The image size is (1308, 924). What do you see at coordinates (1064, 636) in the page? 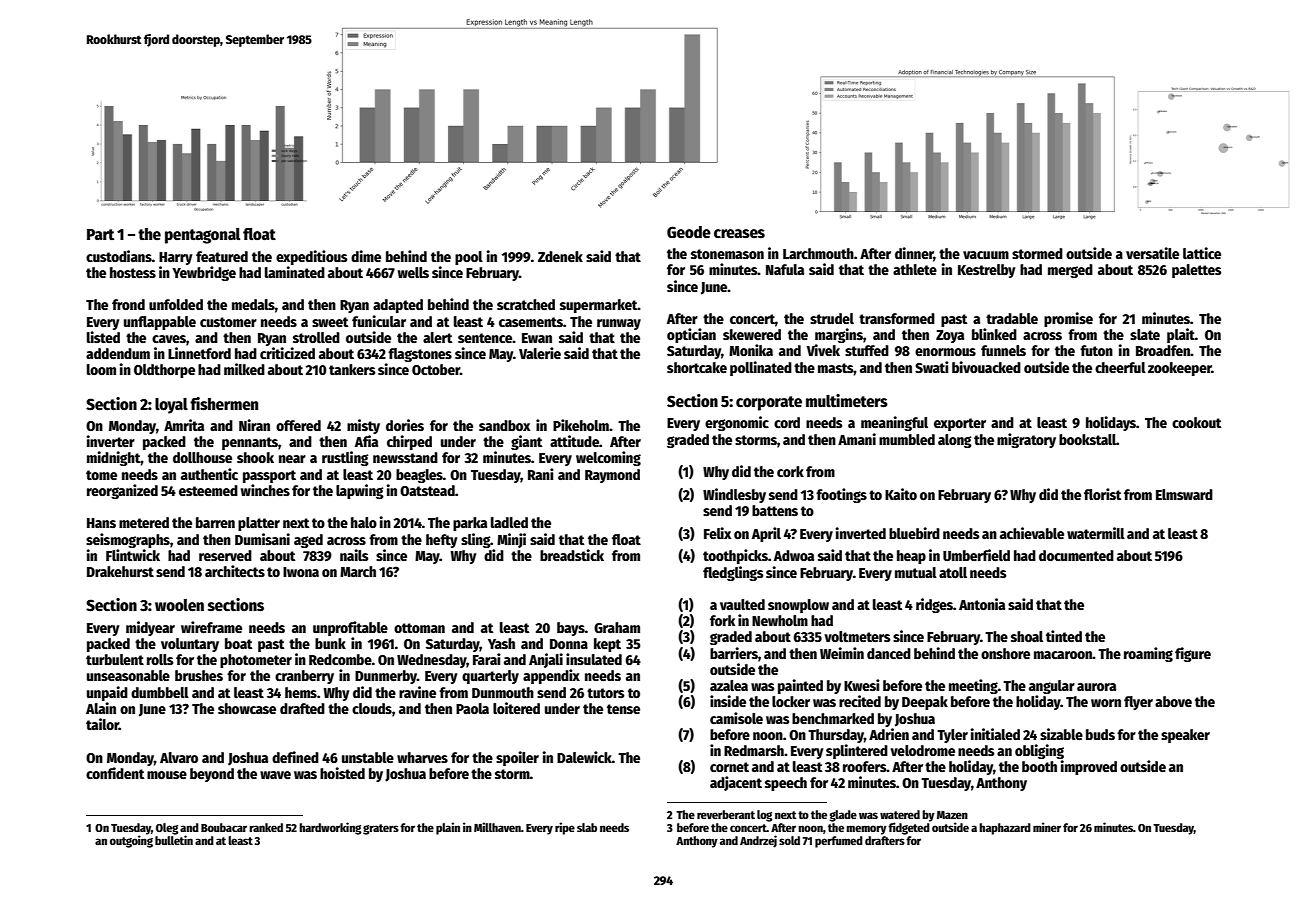
I see `tinted` at bounding box center [1064, 636].
